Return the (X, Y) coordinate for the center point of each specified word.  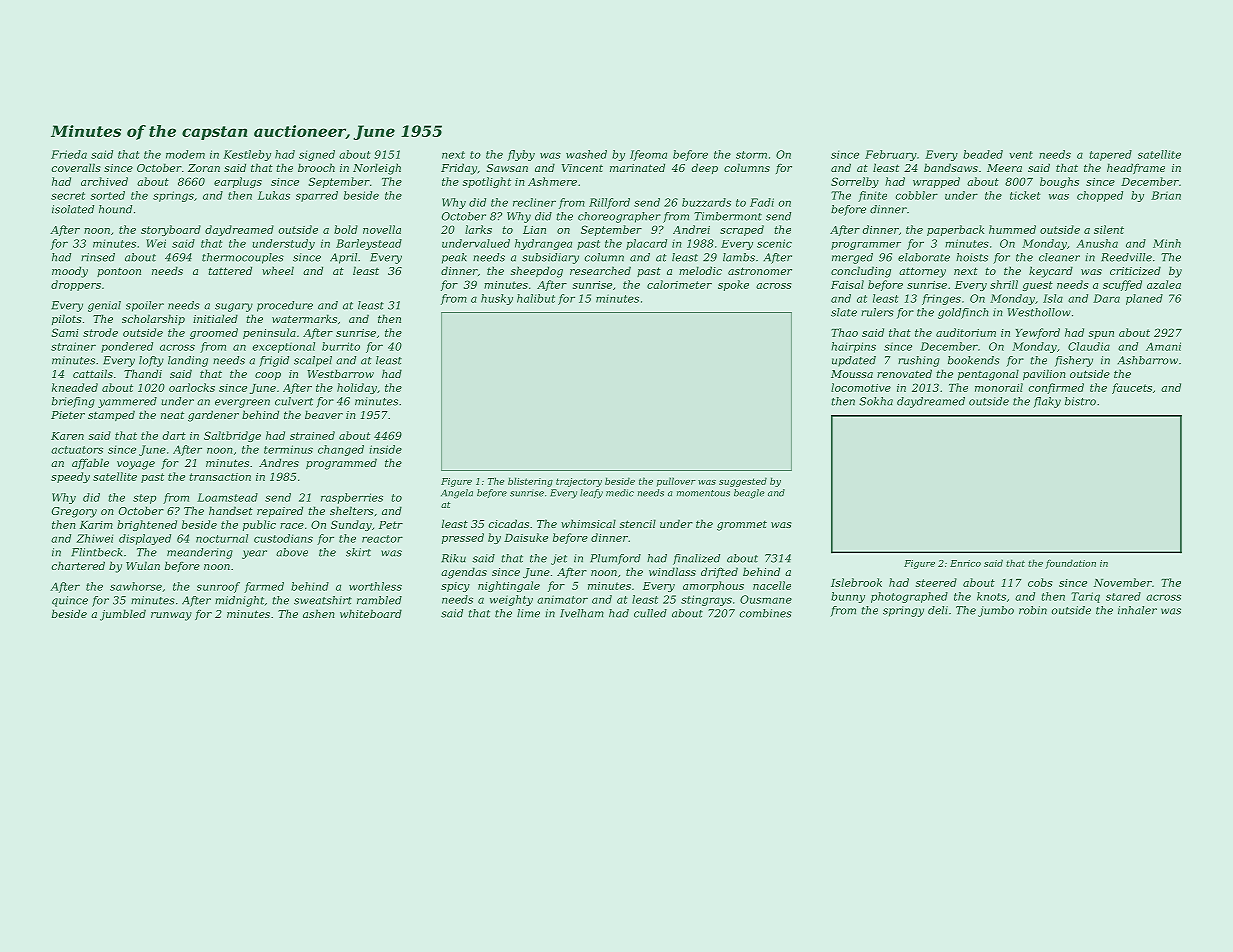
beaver (324, 414)
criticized (1135, 270)
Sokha (876, 401)
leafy (591, 494)
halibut (536, 298)
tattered (230, 270)
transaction (220, 477)
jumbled (123, 615)
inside (385, 449)
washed (586, 154)
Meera (1004, 168)
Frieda (69, 154)
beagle (749, 494)
